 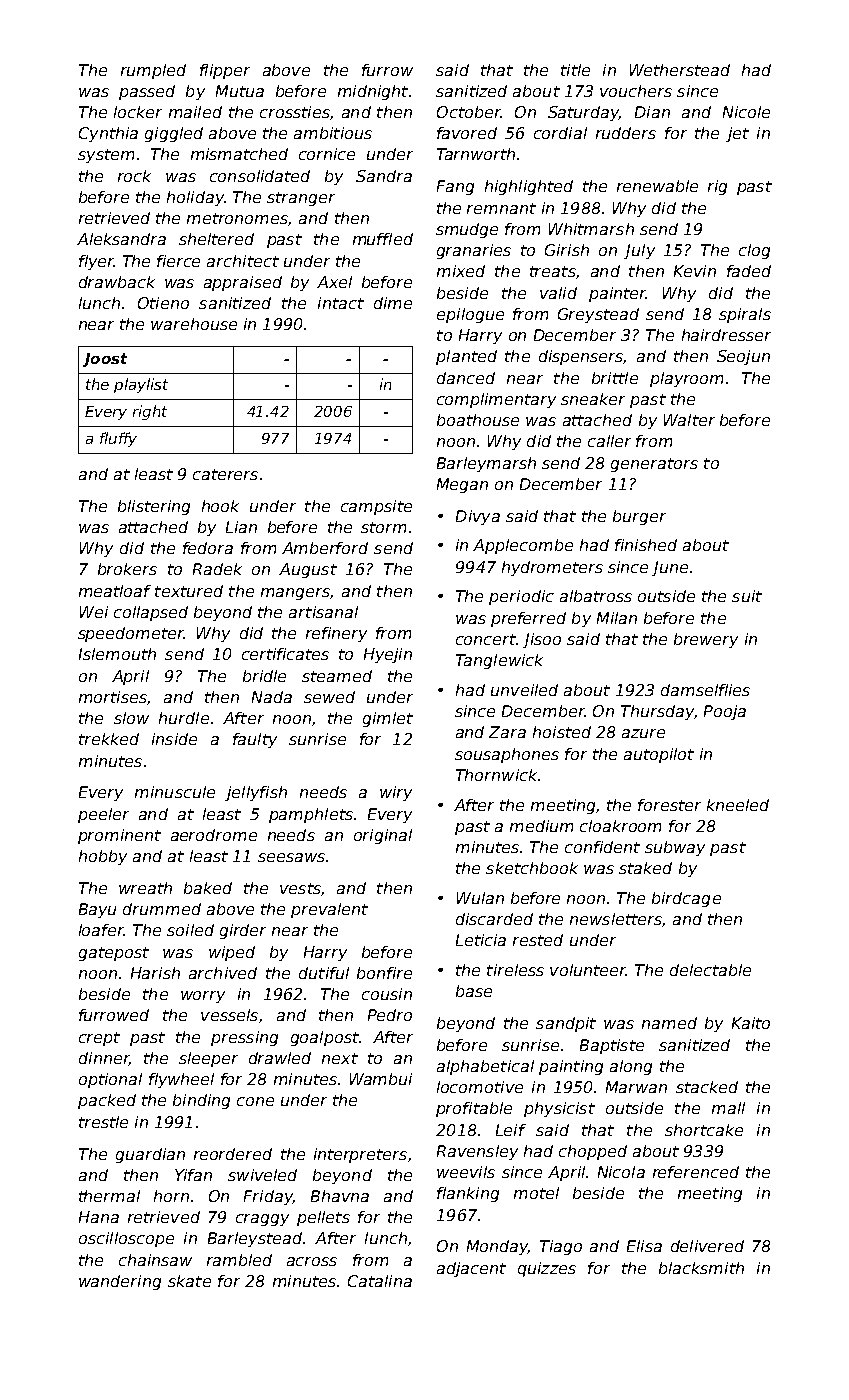 What do you see at coordinates (689, 420) in the screenshot?
I see `Walter` at bounding box center [689, 420].
